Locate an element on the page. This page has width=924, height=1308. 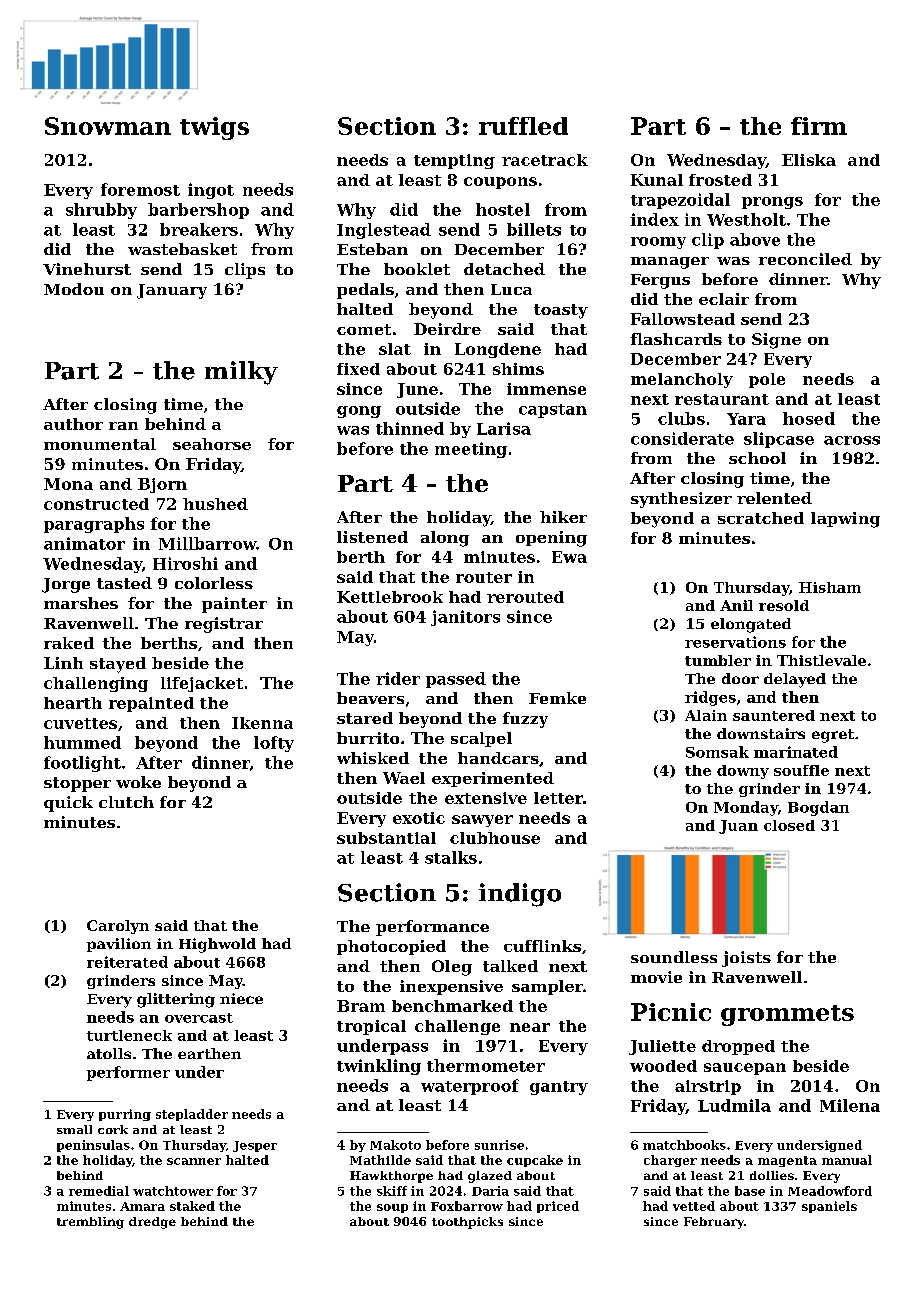
dredge is located at coordinates (152, 1223).
